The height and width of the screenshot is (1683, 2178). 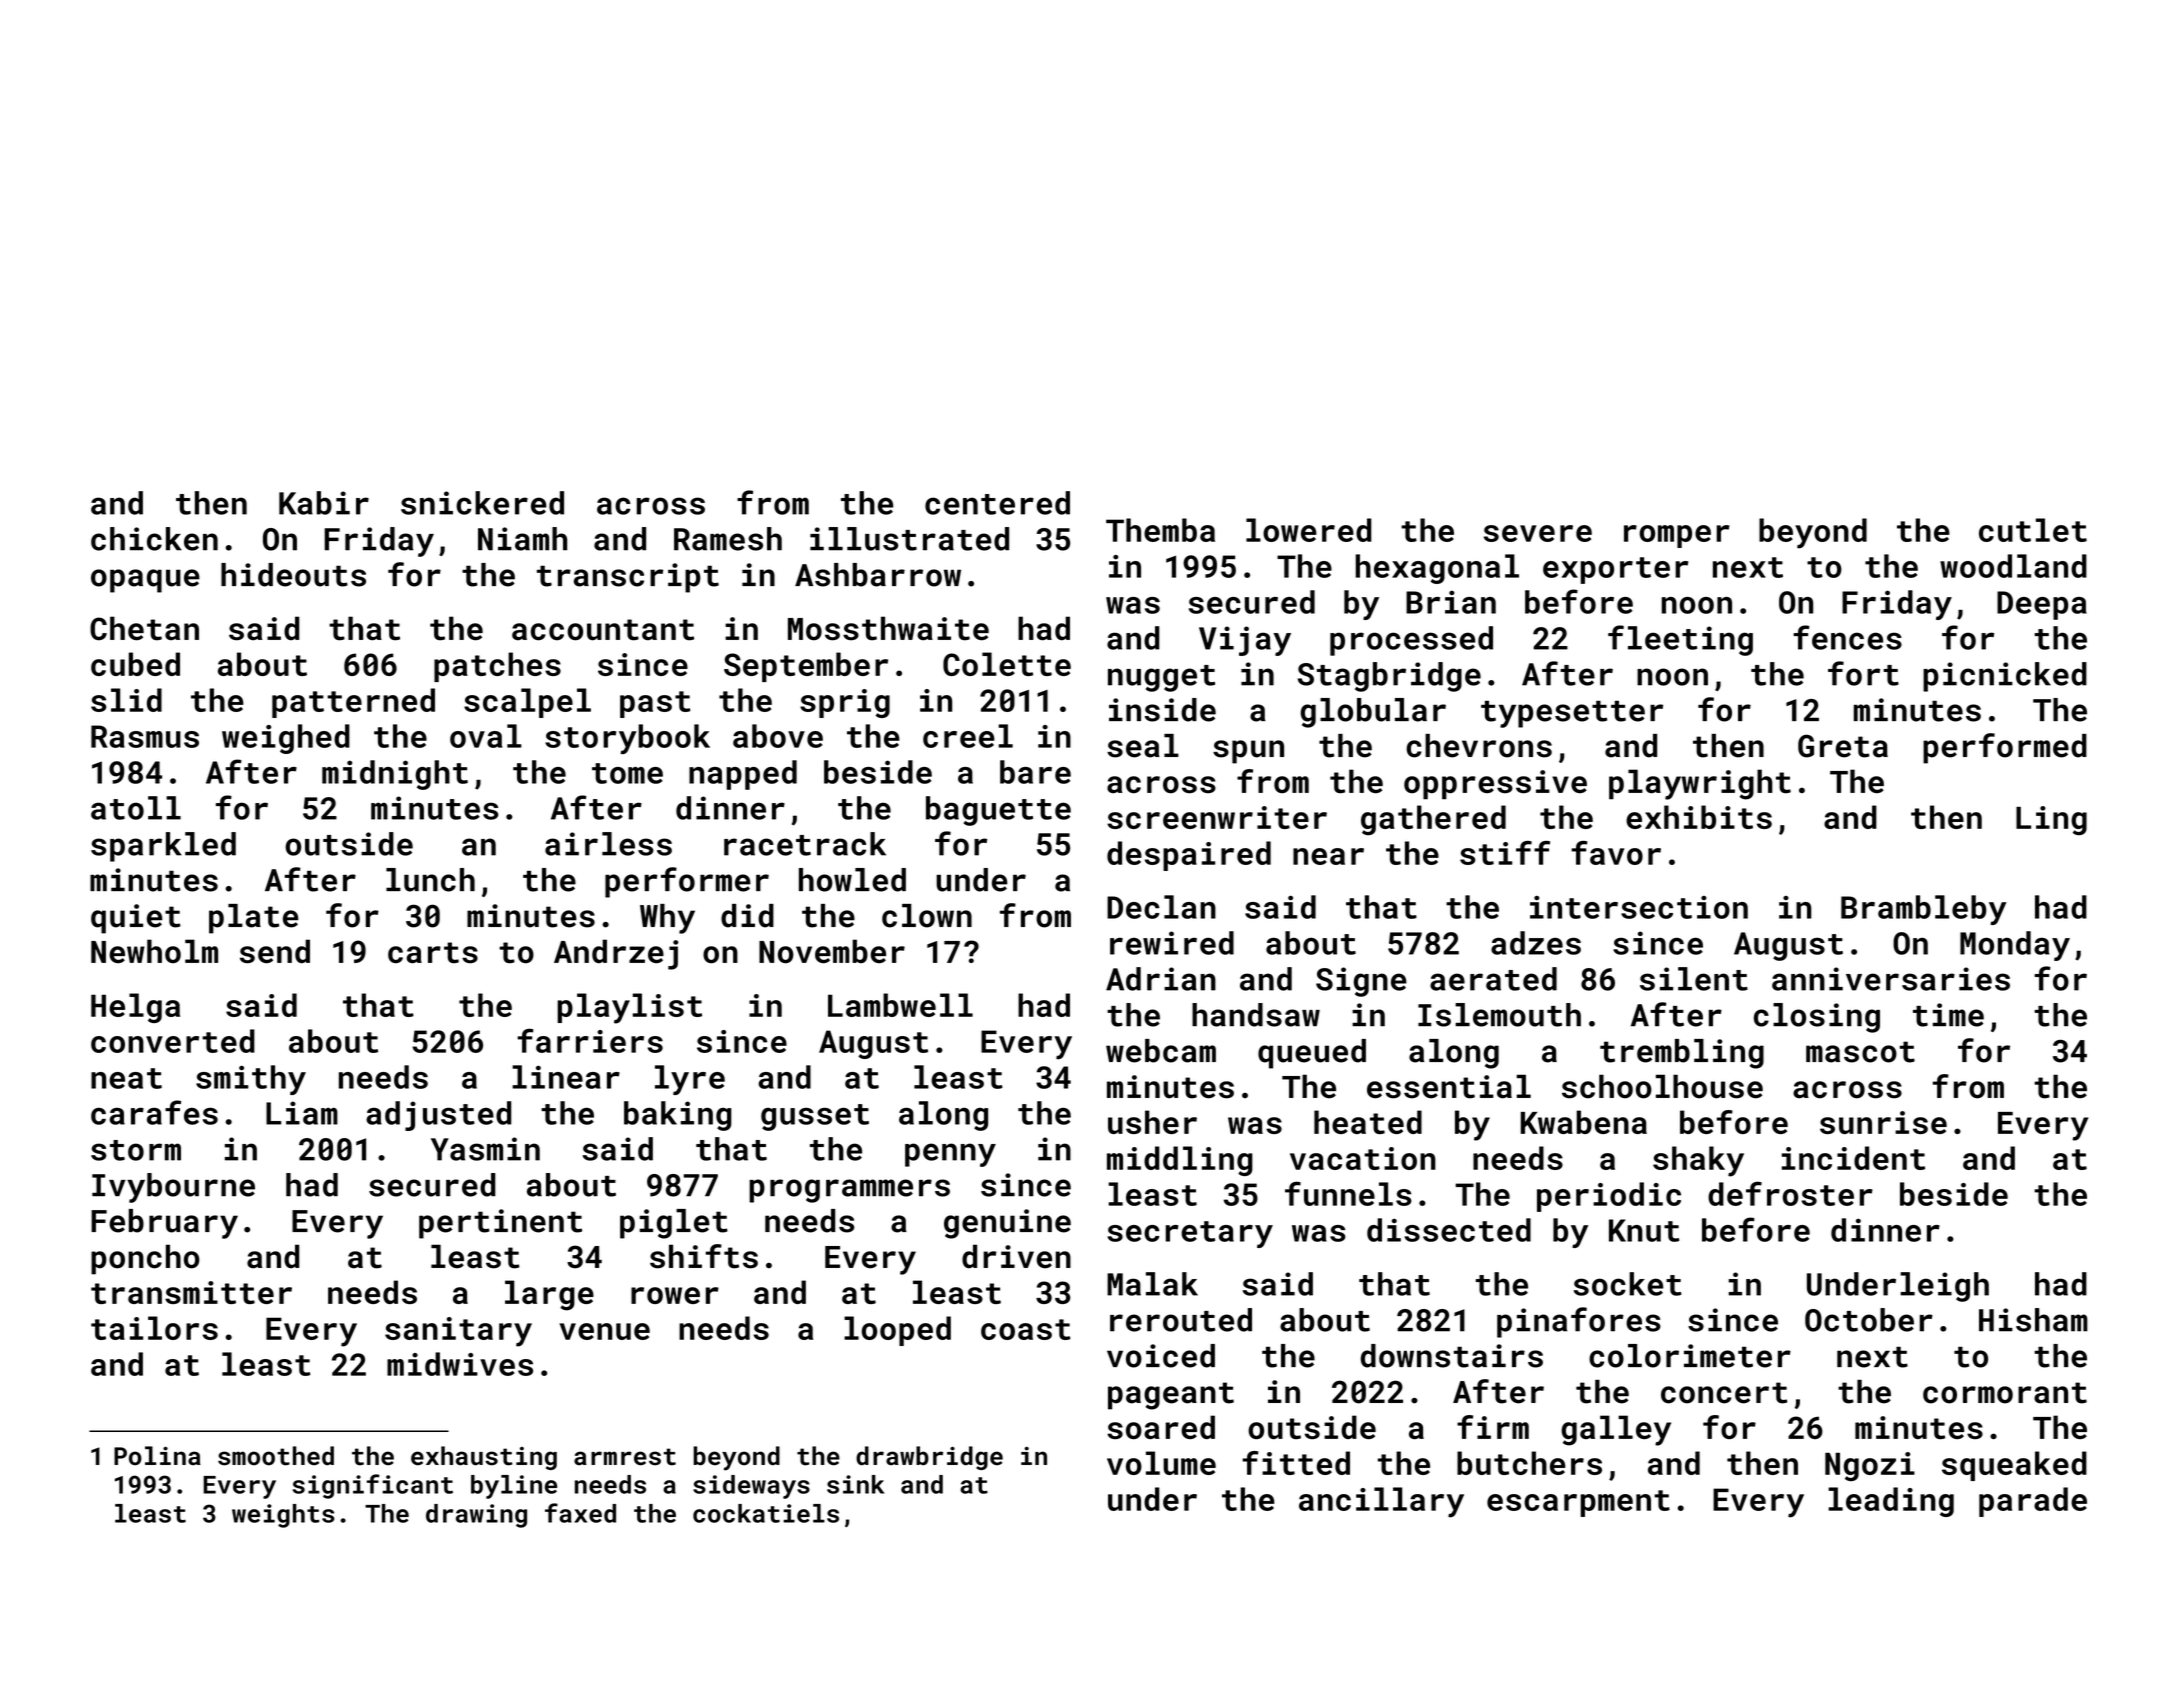 What do you see at coordinates (968, 736) in the screenshot?
I see `creel` at bounding box center [968, 736].
